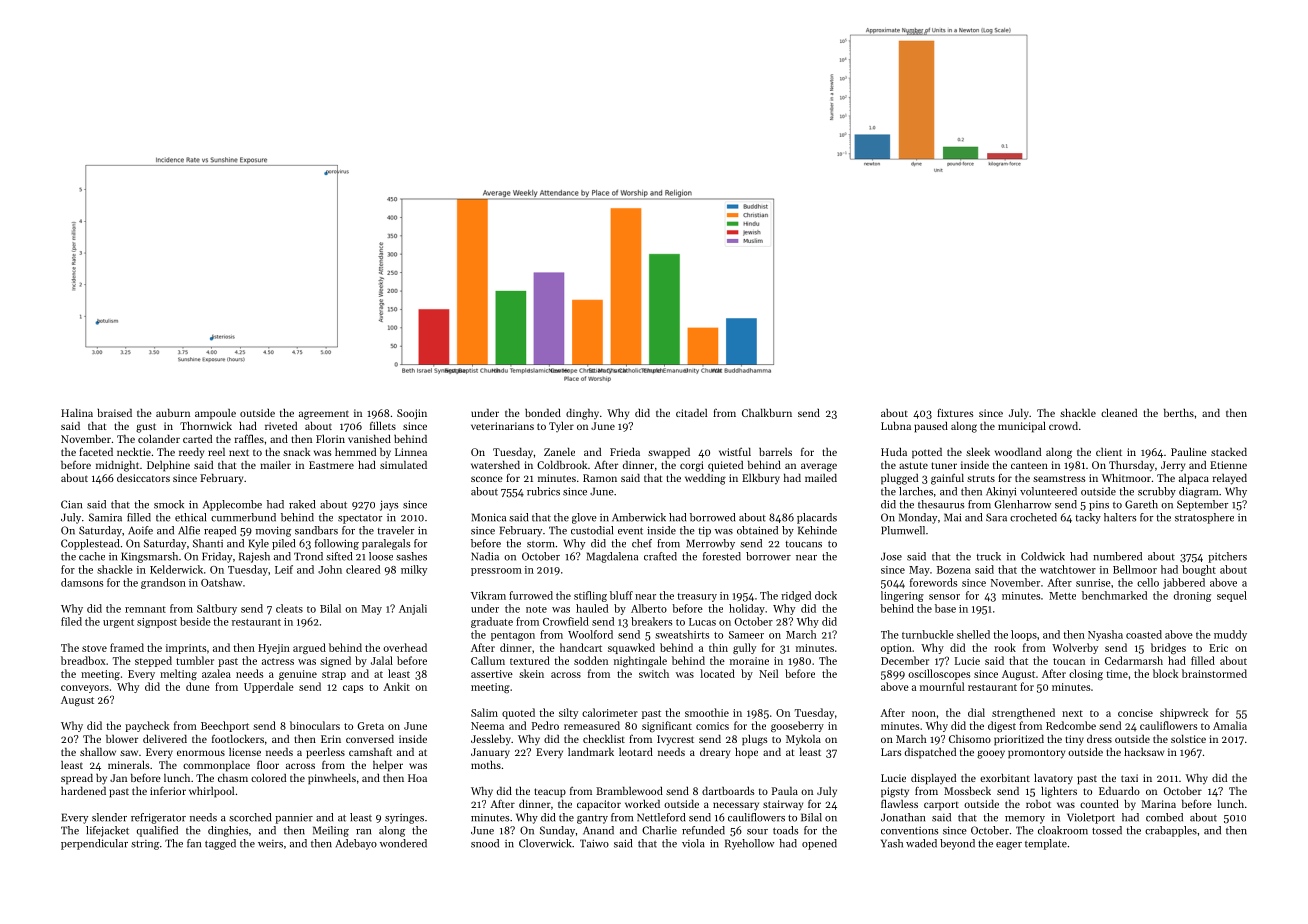 The image size is (1308, 924). Describe the element at coordinates (705, 479) in the document. I see `wedding` at that location.
